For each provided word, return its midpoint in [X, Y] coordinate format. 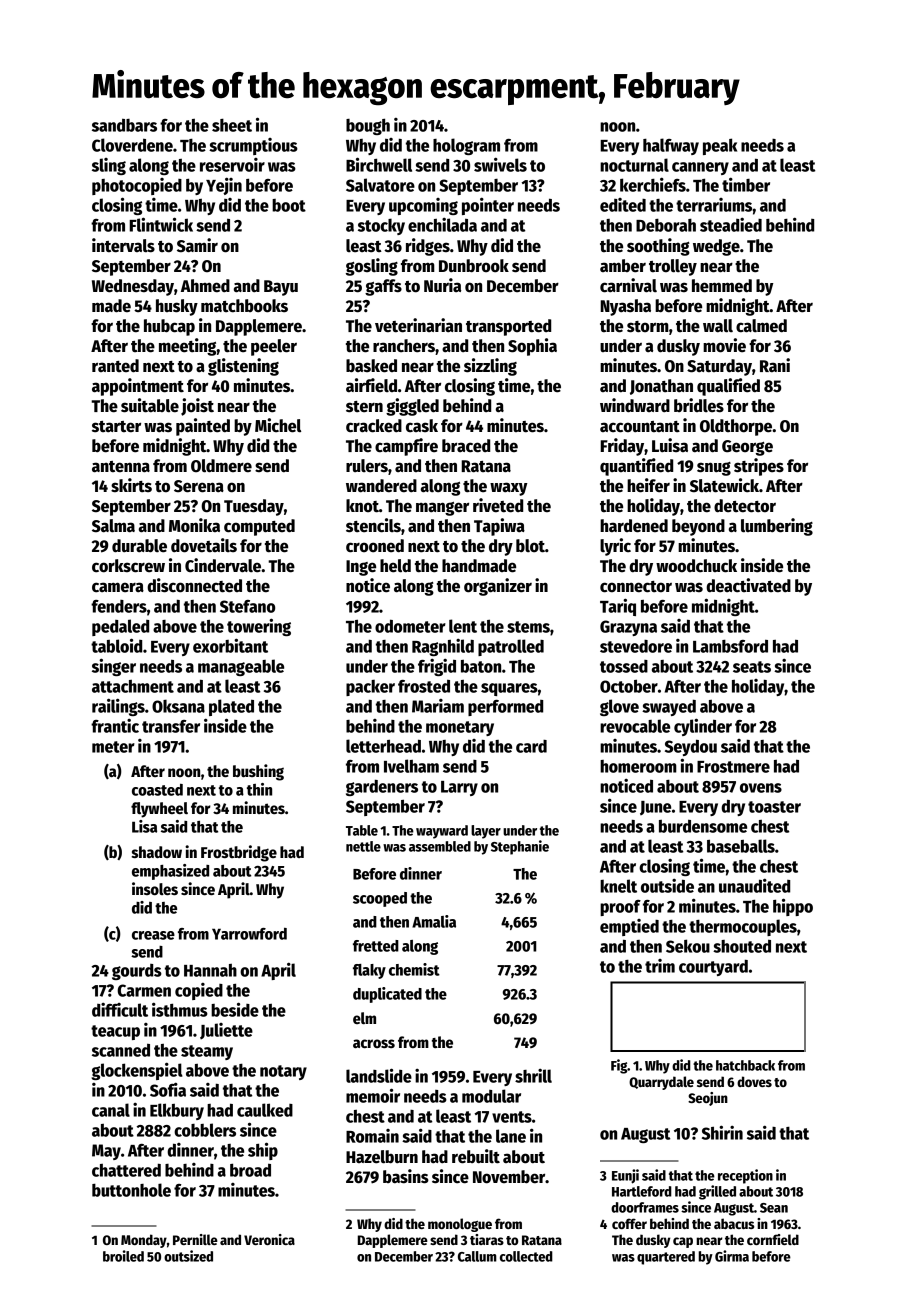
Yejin [224, 186]
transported [508, 327]
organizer [498, 587]
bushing [258, 772]
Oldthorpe [736, 427]
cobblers [205, 1130]
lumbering [777, 527]
